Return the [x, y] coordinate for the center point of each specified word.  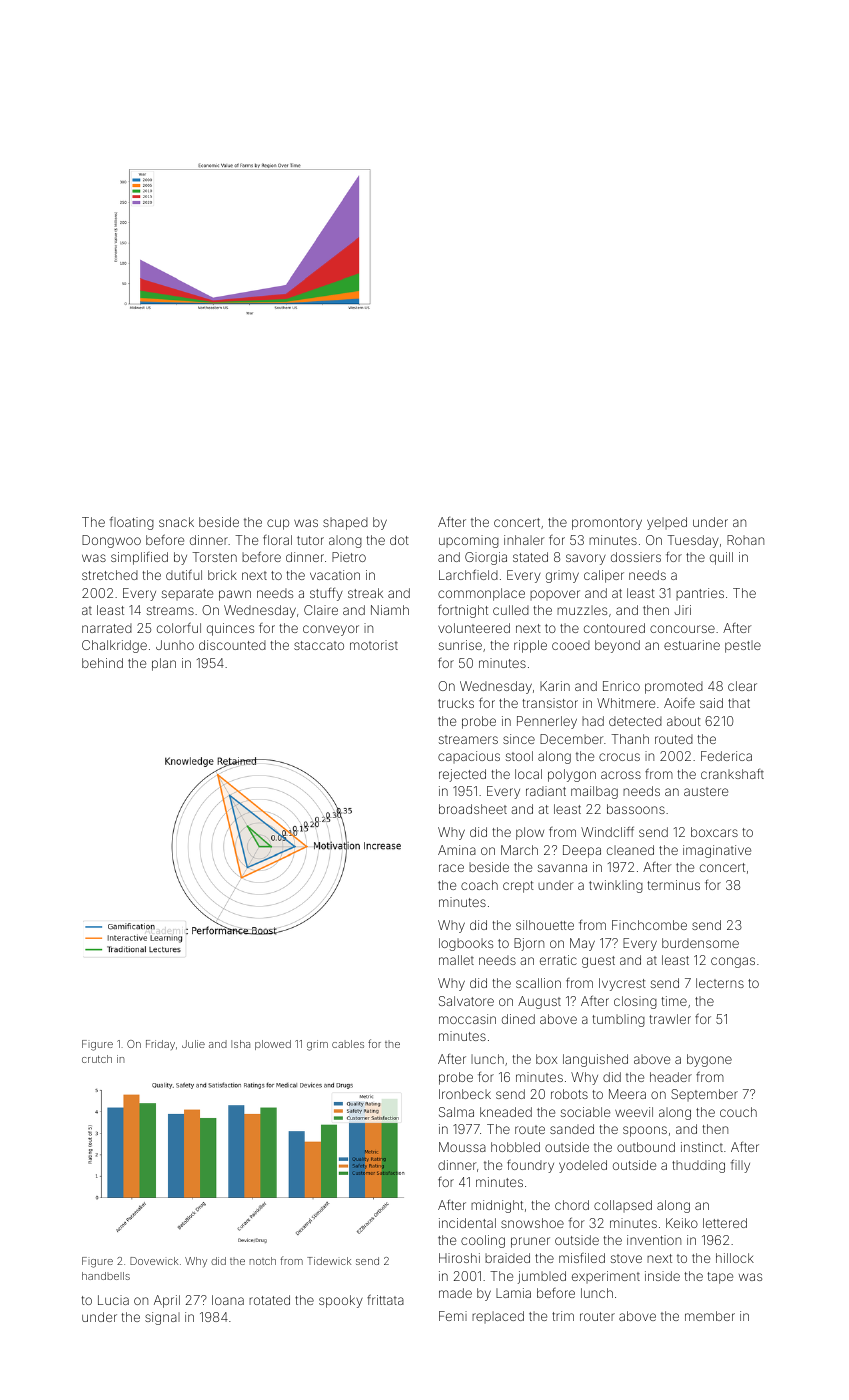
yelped [667, 523]
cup [278, 524]
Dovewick [154, 1261]
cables [348, 1044]
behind [102, 663]
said [711, 703]
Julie [193, 1044]
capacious [469, 757]
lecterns [720, 983]
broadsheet [473, 809]
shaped [345, 523]
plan [164, 664]
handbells [106, 1276]
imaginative [717, 851]
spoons [645, 1131]
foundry [530, 1166]
